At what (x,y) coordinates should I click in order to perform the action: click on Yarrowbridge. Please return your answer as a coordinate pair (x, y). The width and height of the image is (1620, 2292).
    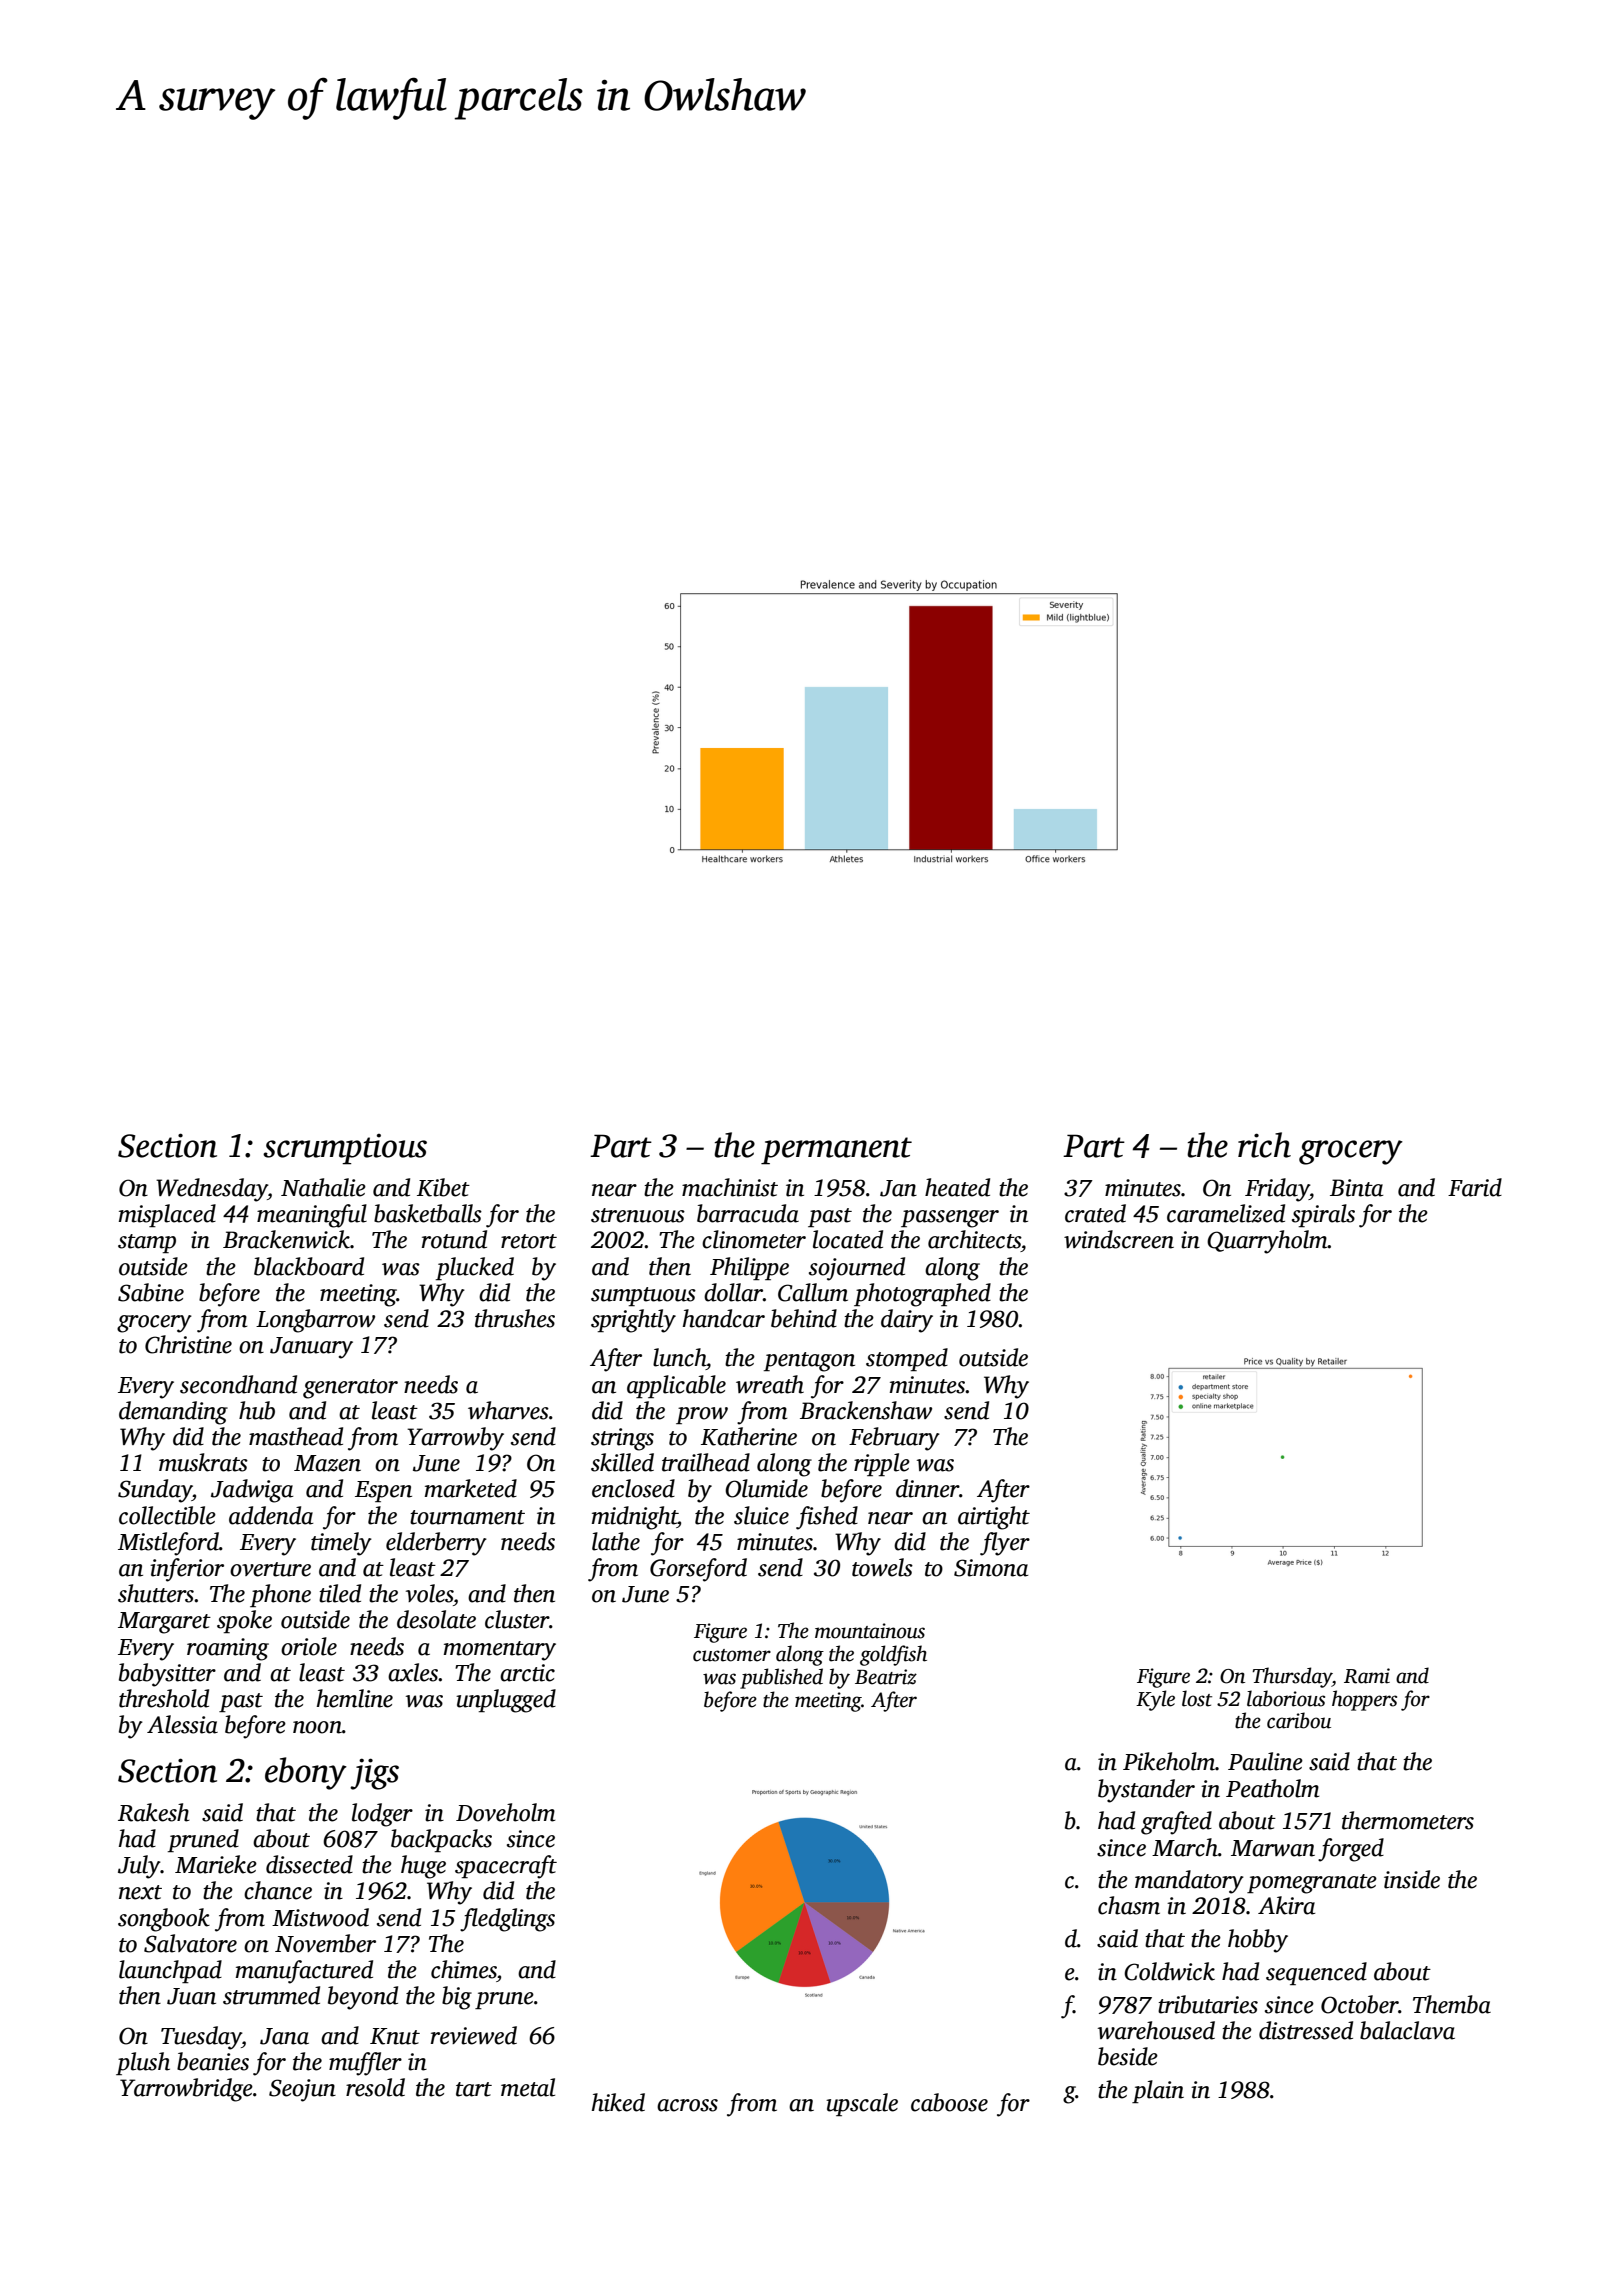
    Looking at the image, I should click on (186, 2090).
